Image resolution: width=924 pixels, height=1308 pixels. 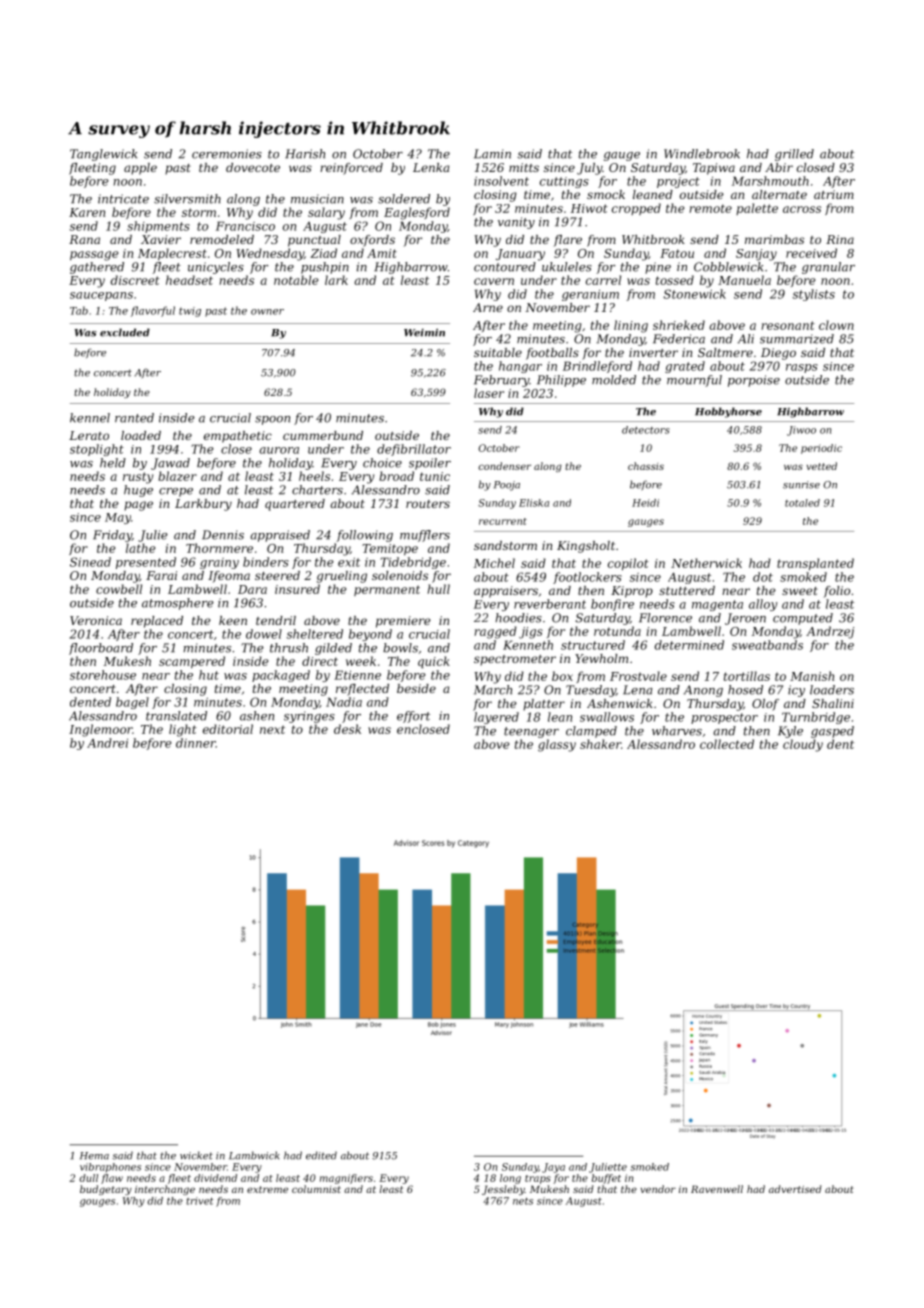 I want to click on storehouse, so click(x=103, y=675).
